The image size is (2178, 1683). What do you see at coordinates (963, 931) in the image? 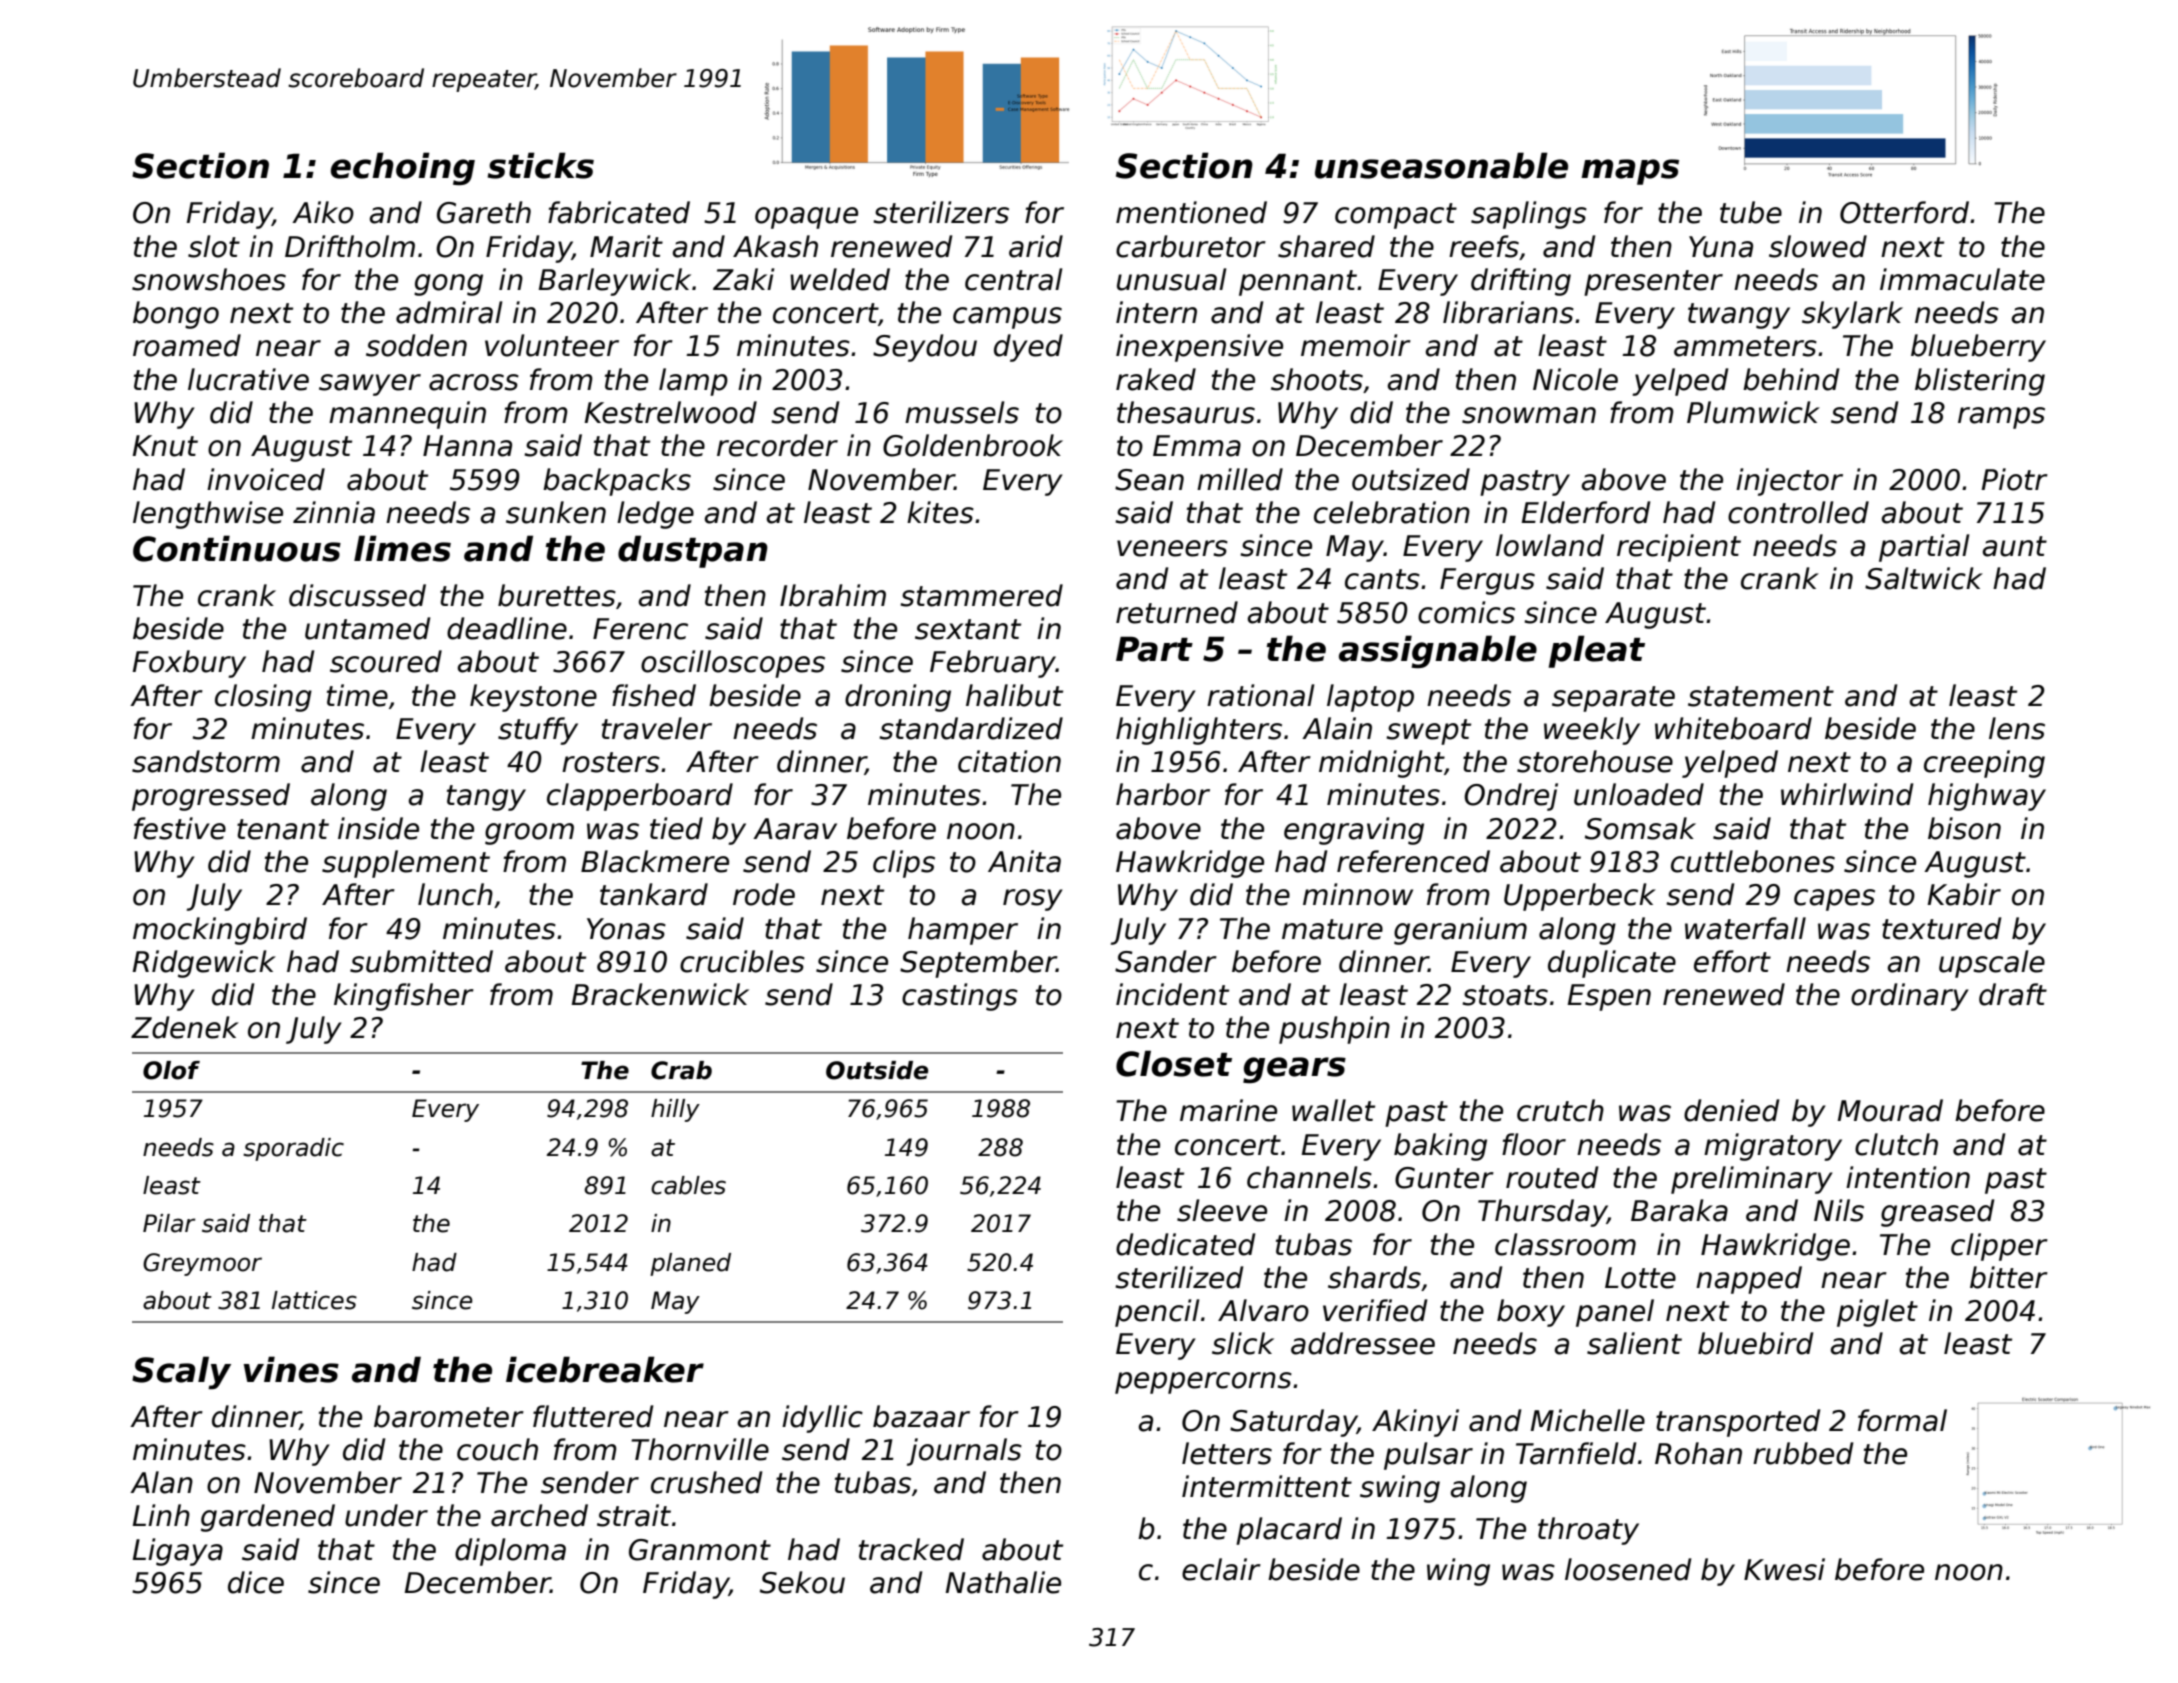
I see `hamper` at bounding box center [963, 931].
